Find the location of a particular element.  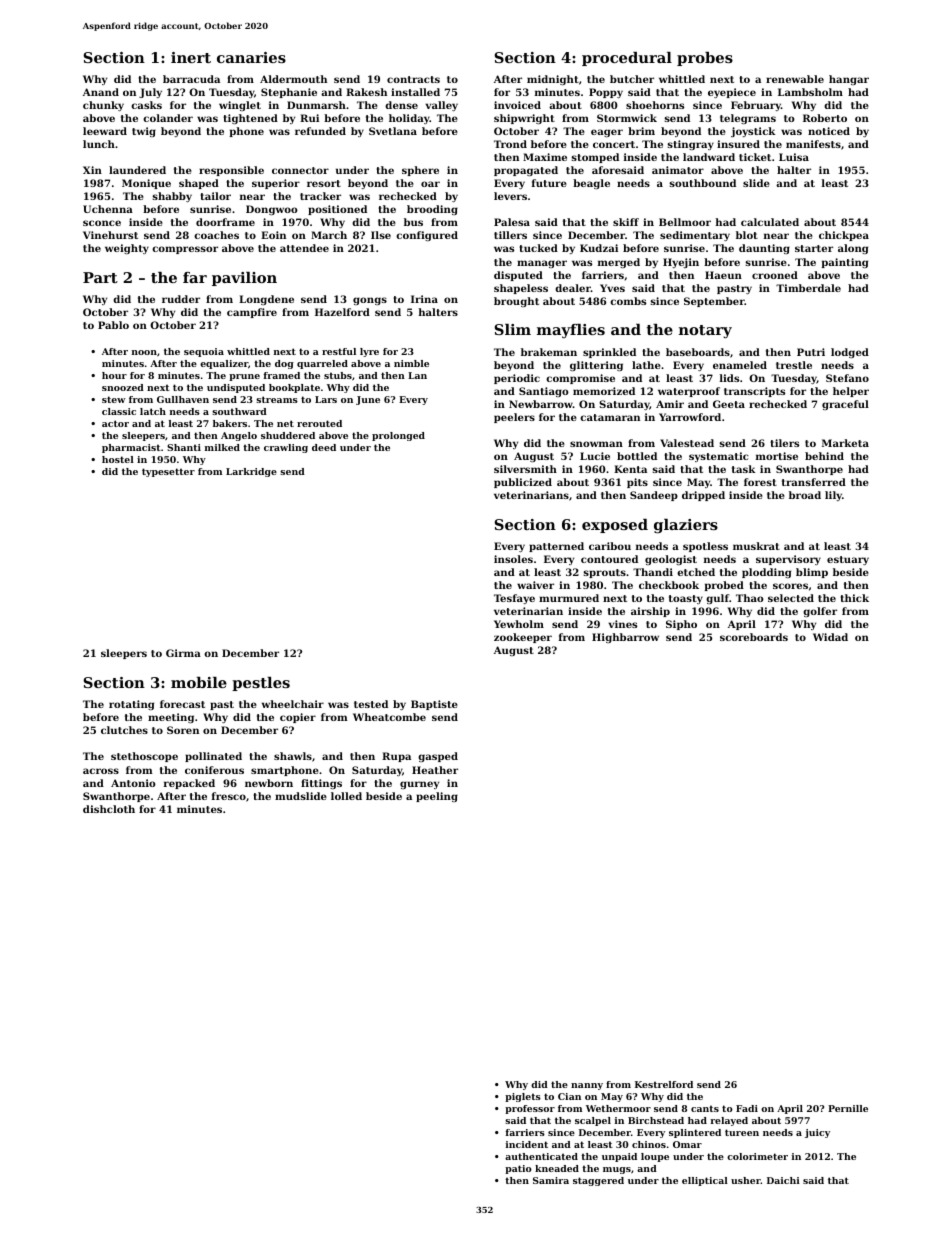

dripped is located at coordinates (703, 496).
